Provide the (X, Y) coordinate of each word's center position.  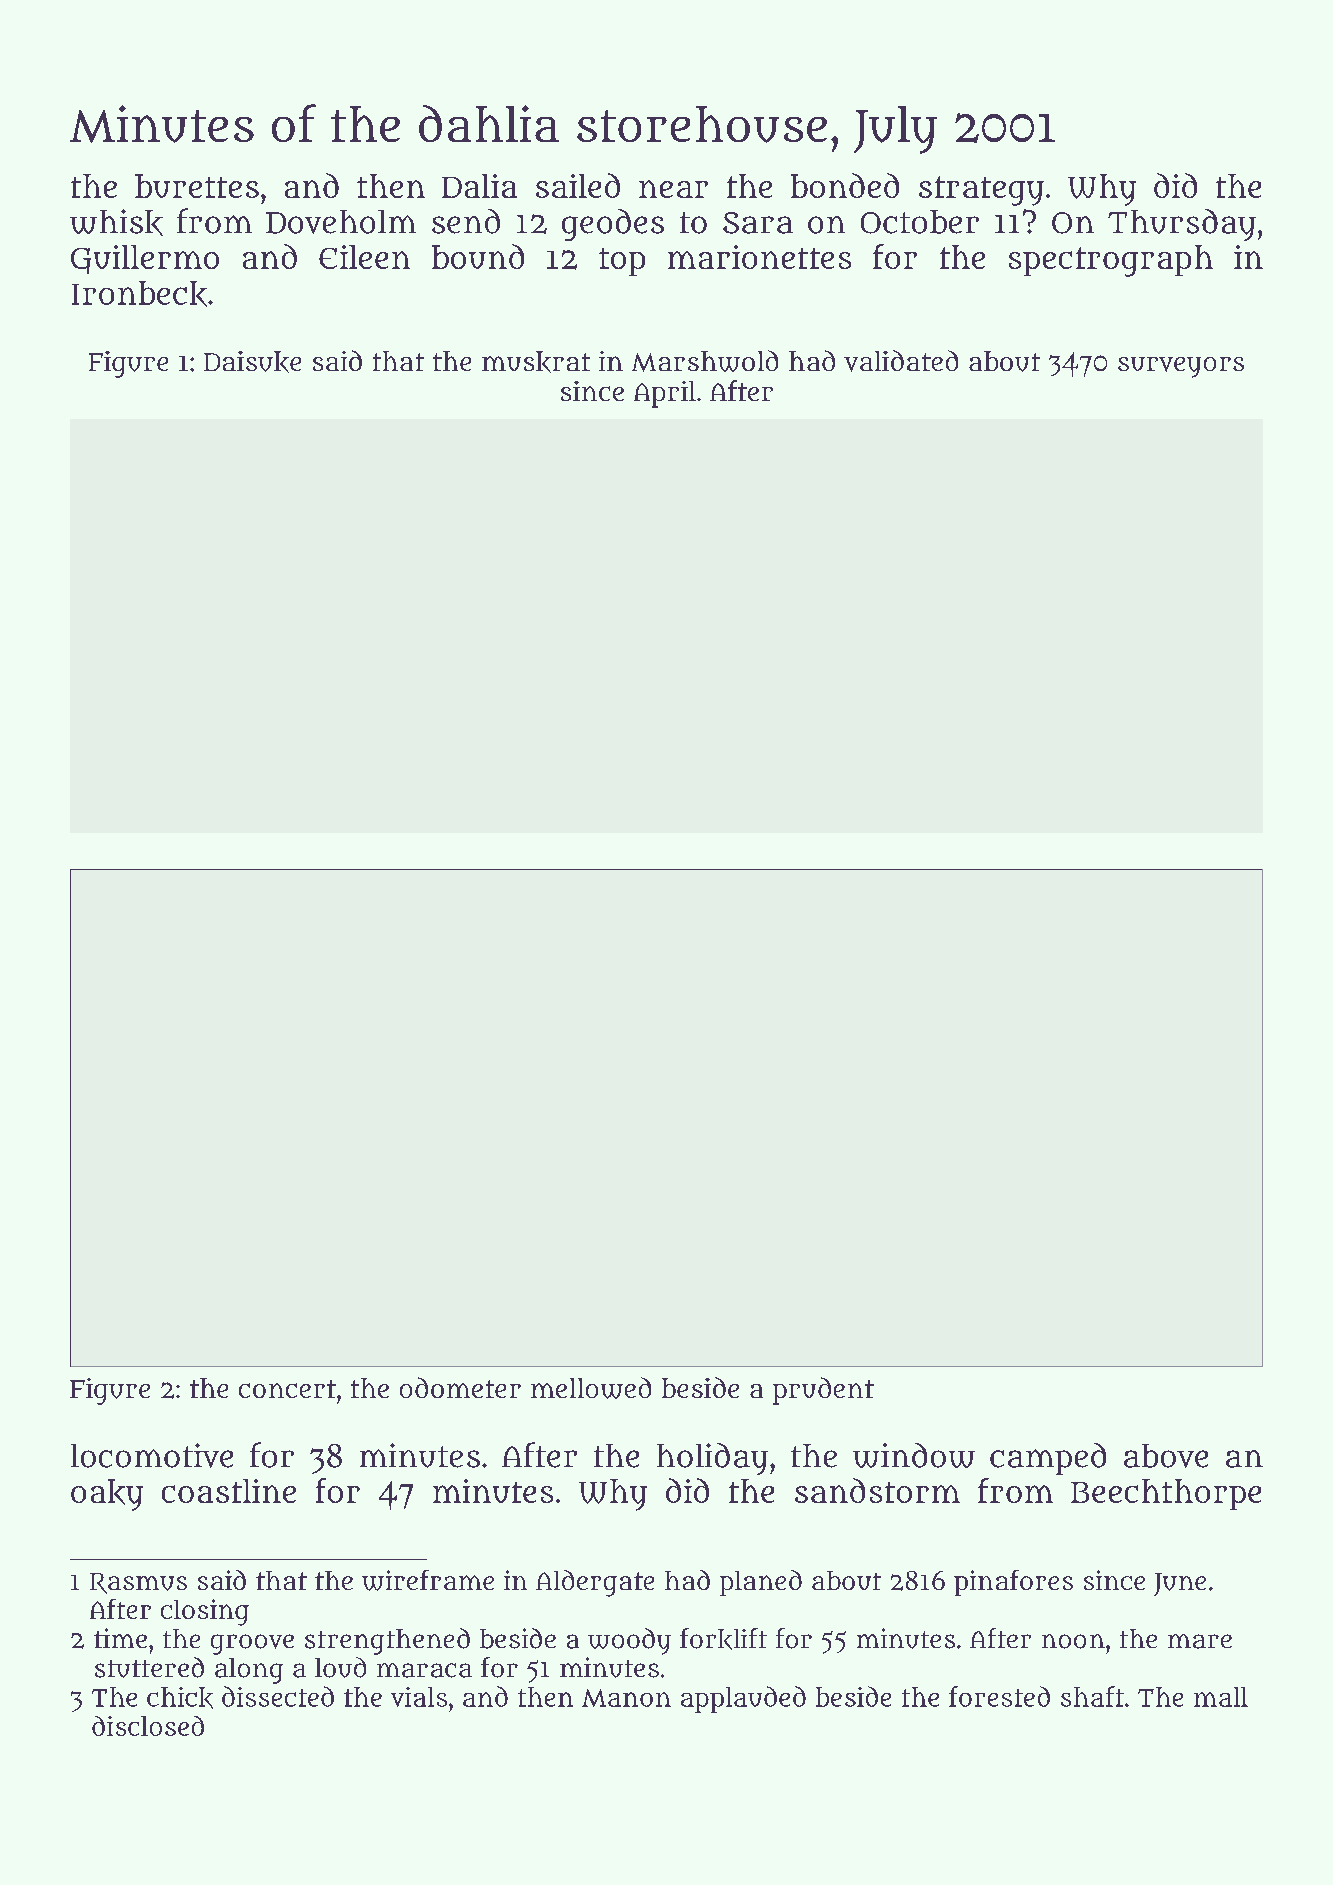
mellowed (591, 1388)
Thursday (1182, 225)
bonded (845, 185)
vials (419, 1697)
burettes (197, 186)
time (120, 1638)
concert (287, 1389)
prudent (823, 1391)
